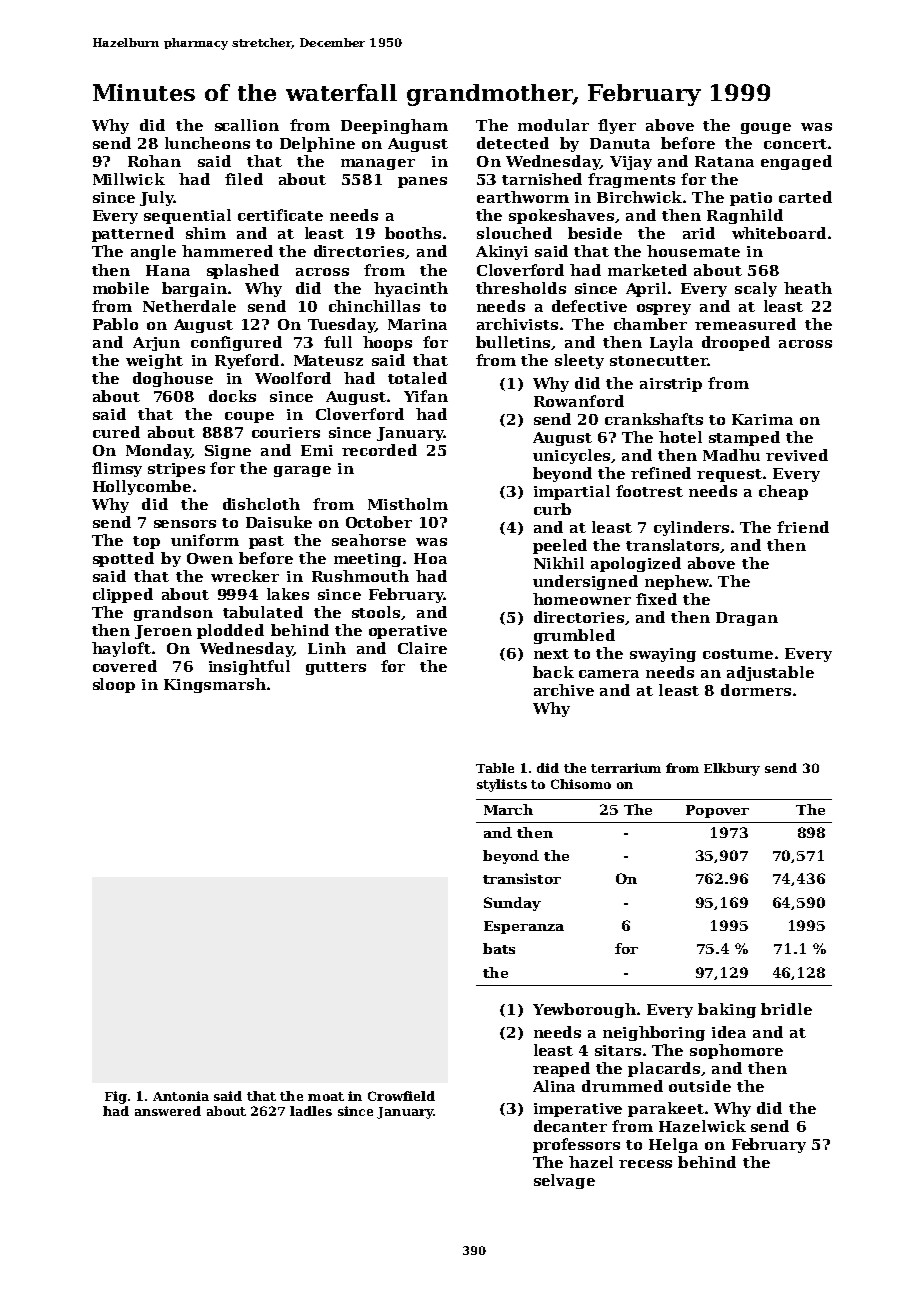 The width and height of the screenshot is (924, 1308). What do you see at coordinates (732, 769) in the screenshot?
I see `Elkbury` at bounding box center [732, 769].
